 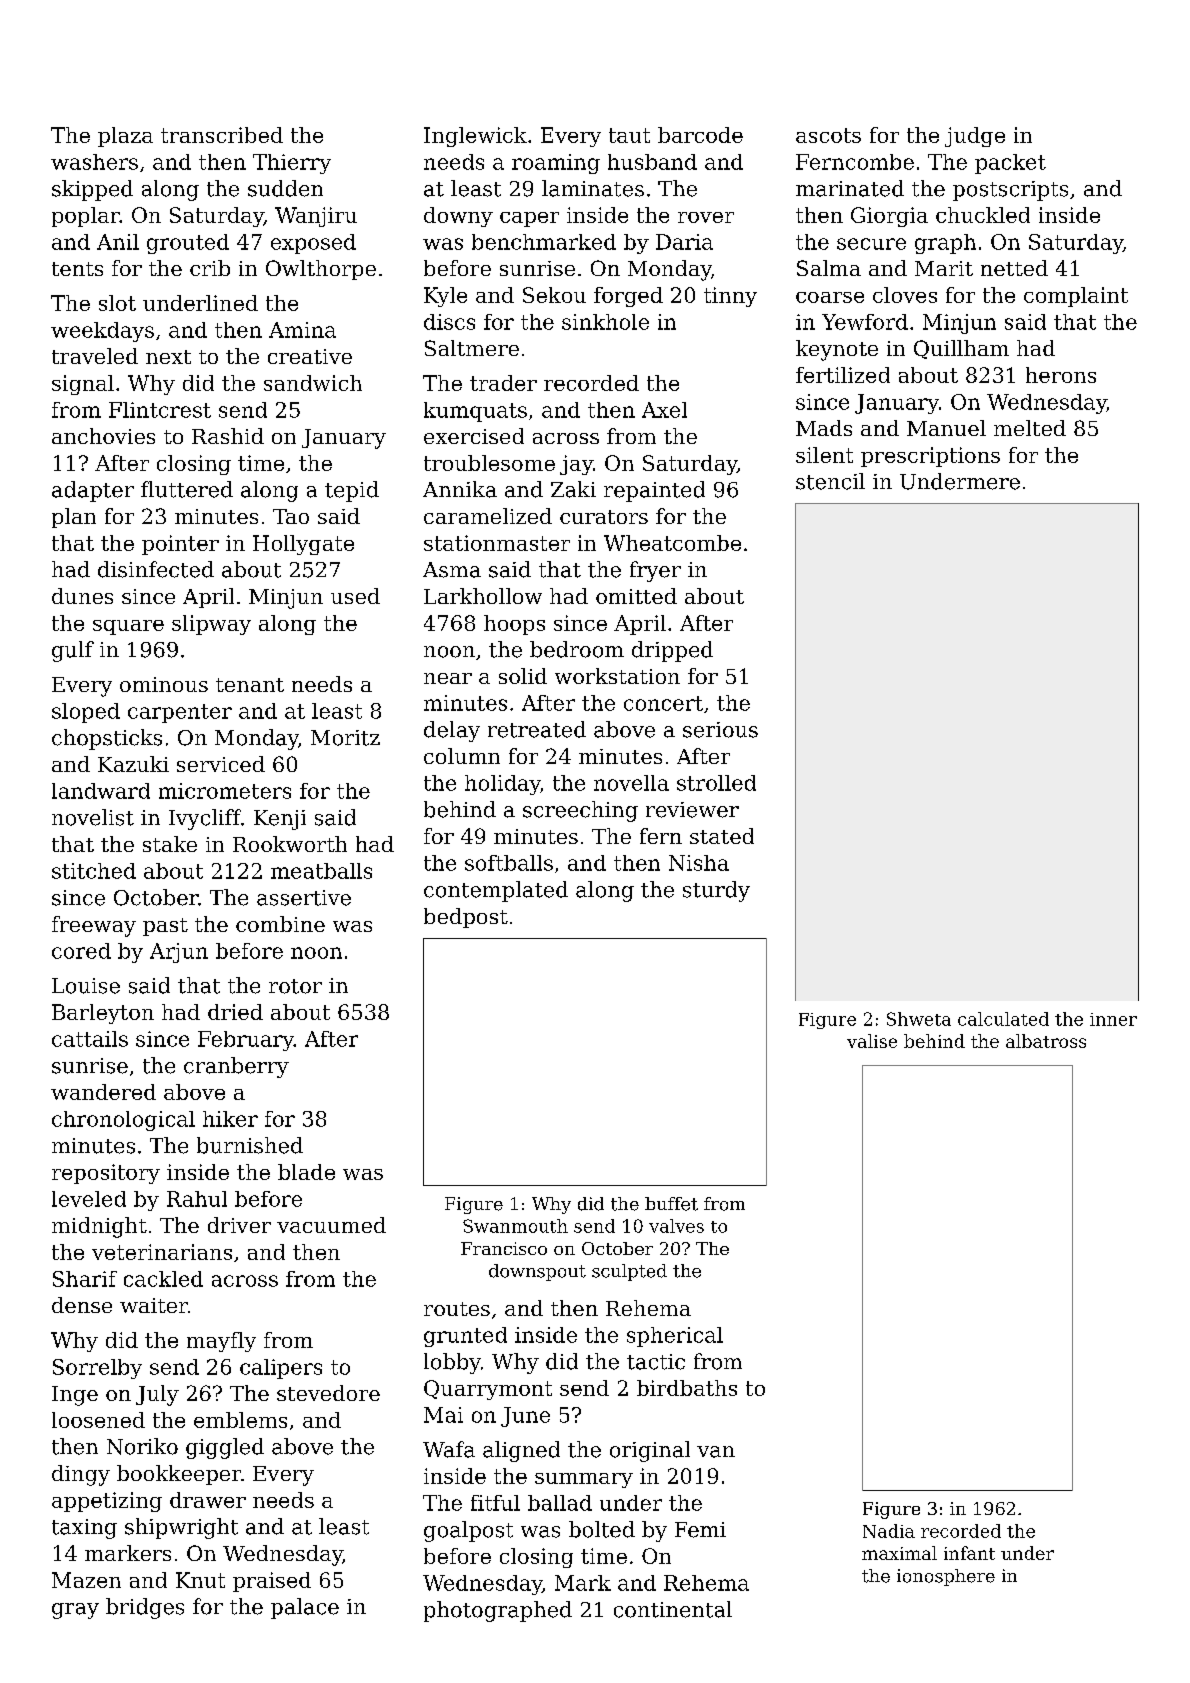 What do you see at coordinates (700, 135) in the image?
I see `barcode` at bounding box center [700, 135].
